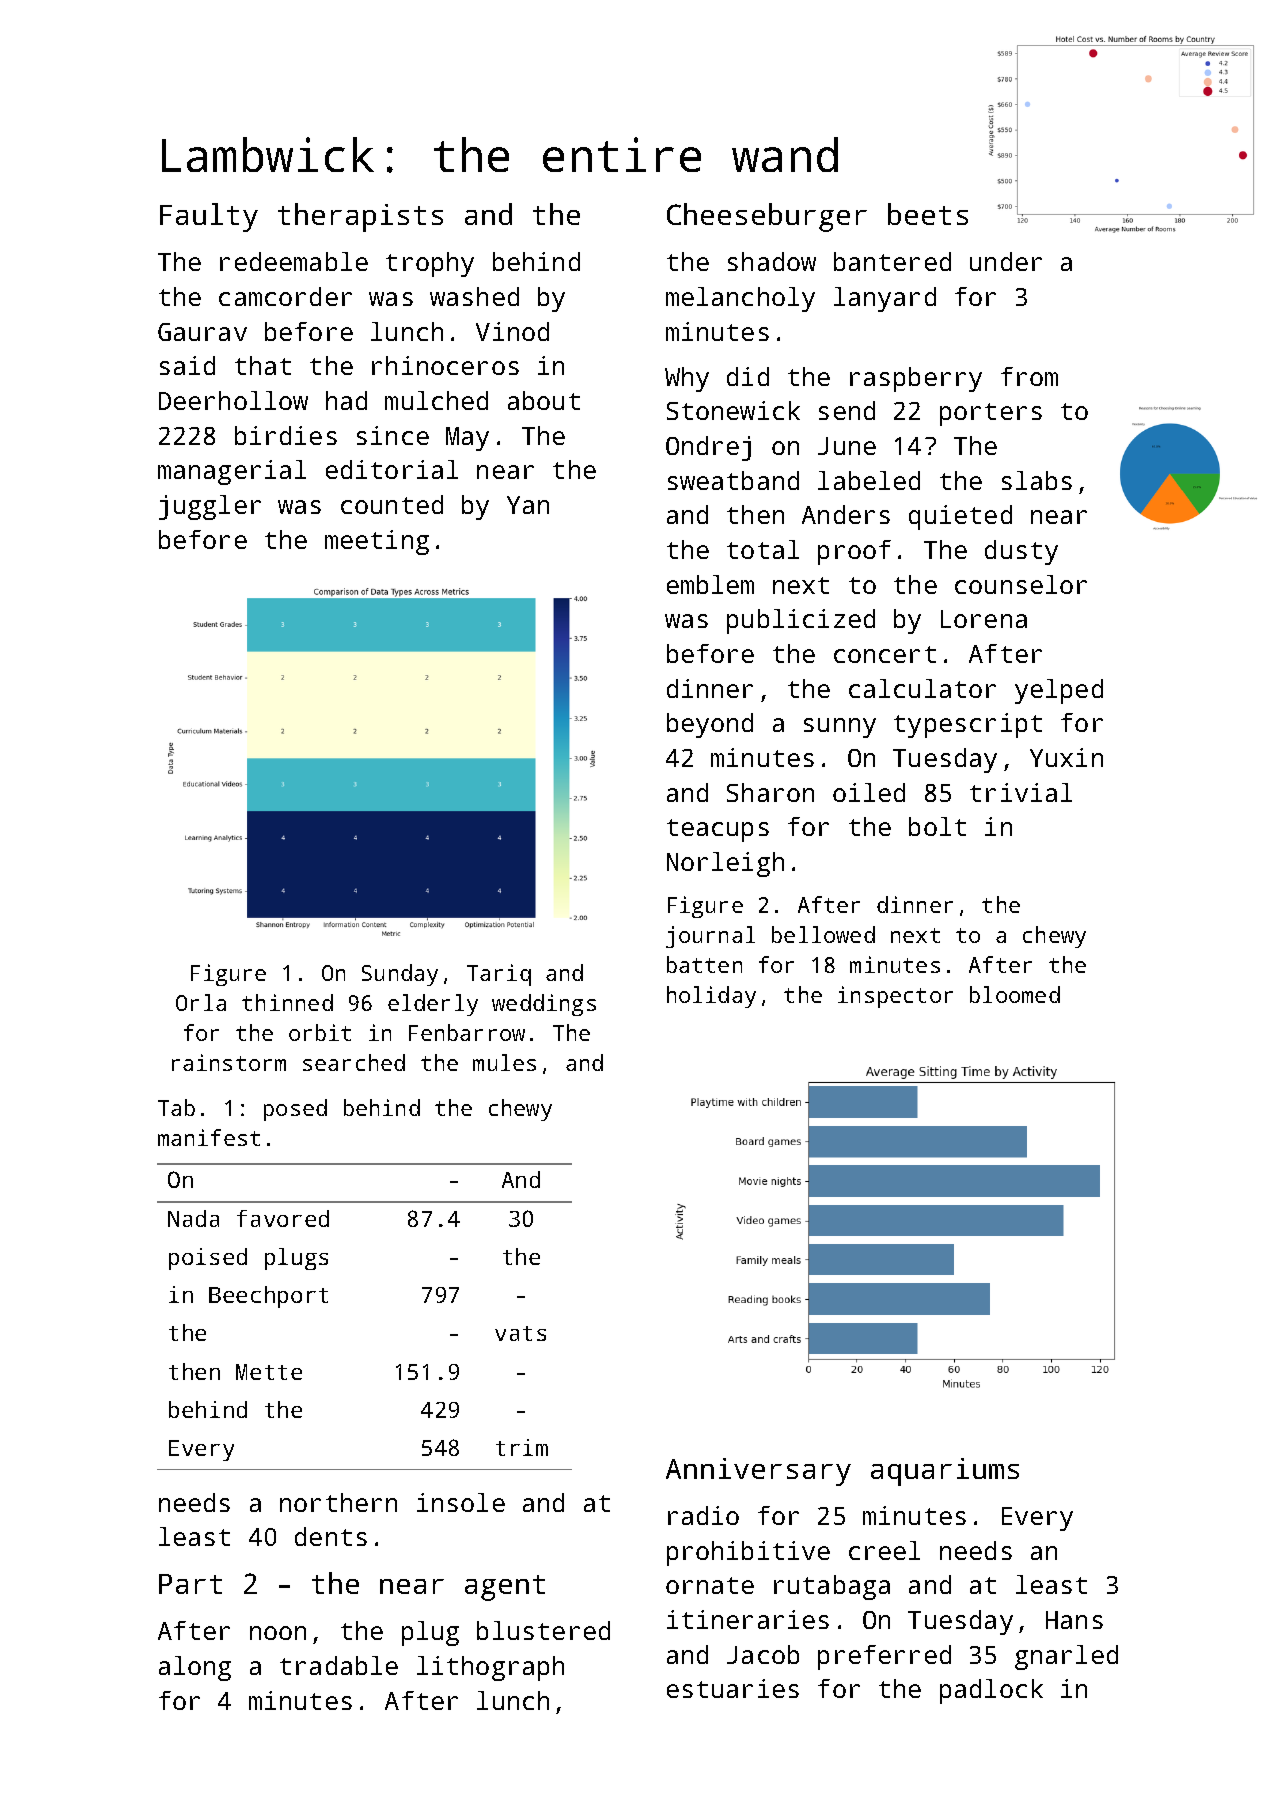  Describe the element at coordinates (1006, 261) in the image. I see `under` at that location.
